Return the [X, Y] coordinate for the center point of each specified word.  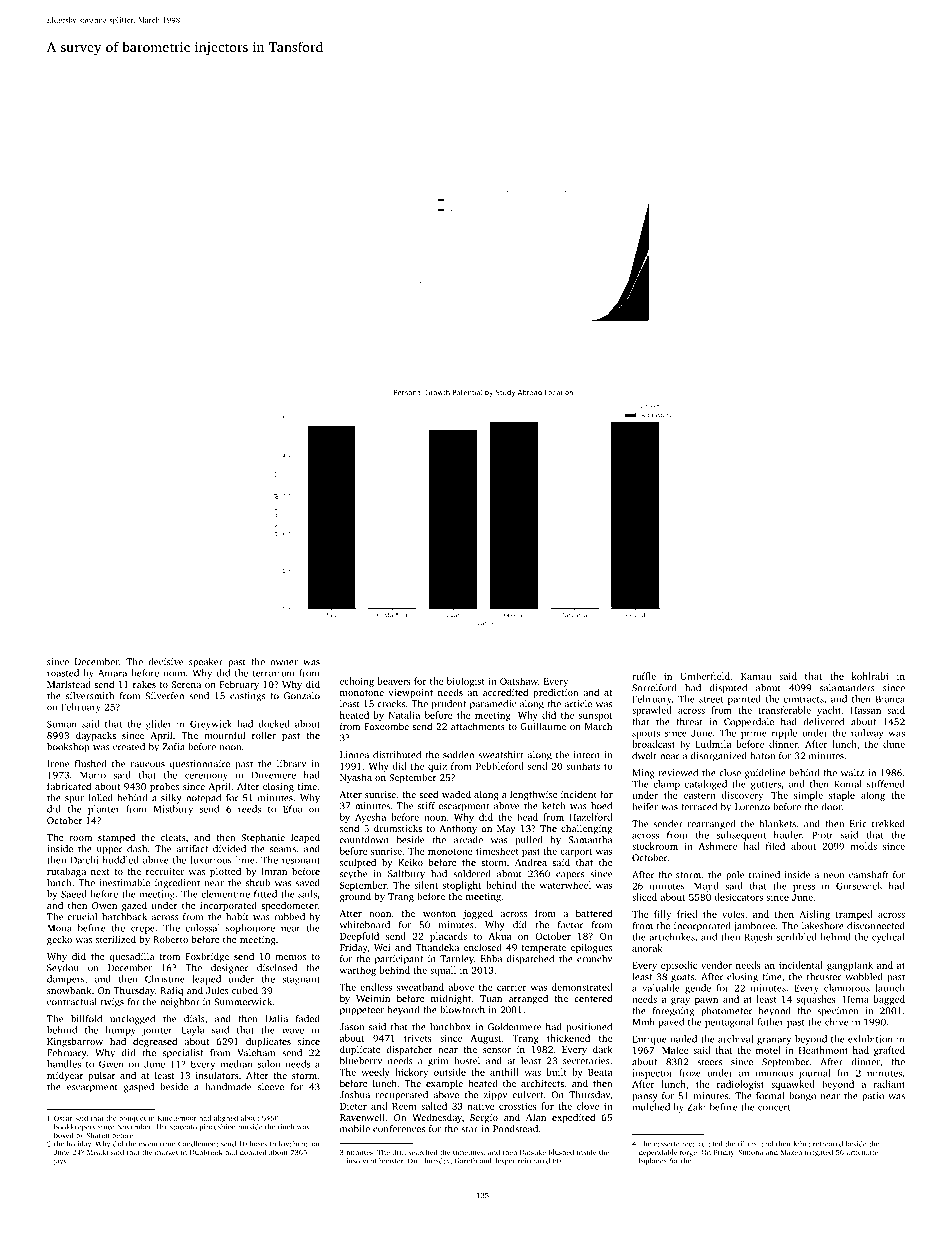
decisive [165, 662]
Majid [706, 887]
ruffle [644, 676]
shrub [258, 883]
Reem [404, 1106]
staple [842, 796]
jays [59, 1161]
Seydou [63, 969]
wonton [439, 914]
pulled [528, 841]
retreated [828, 1144]
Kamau [756, 676]
